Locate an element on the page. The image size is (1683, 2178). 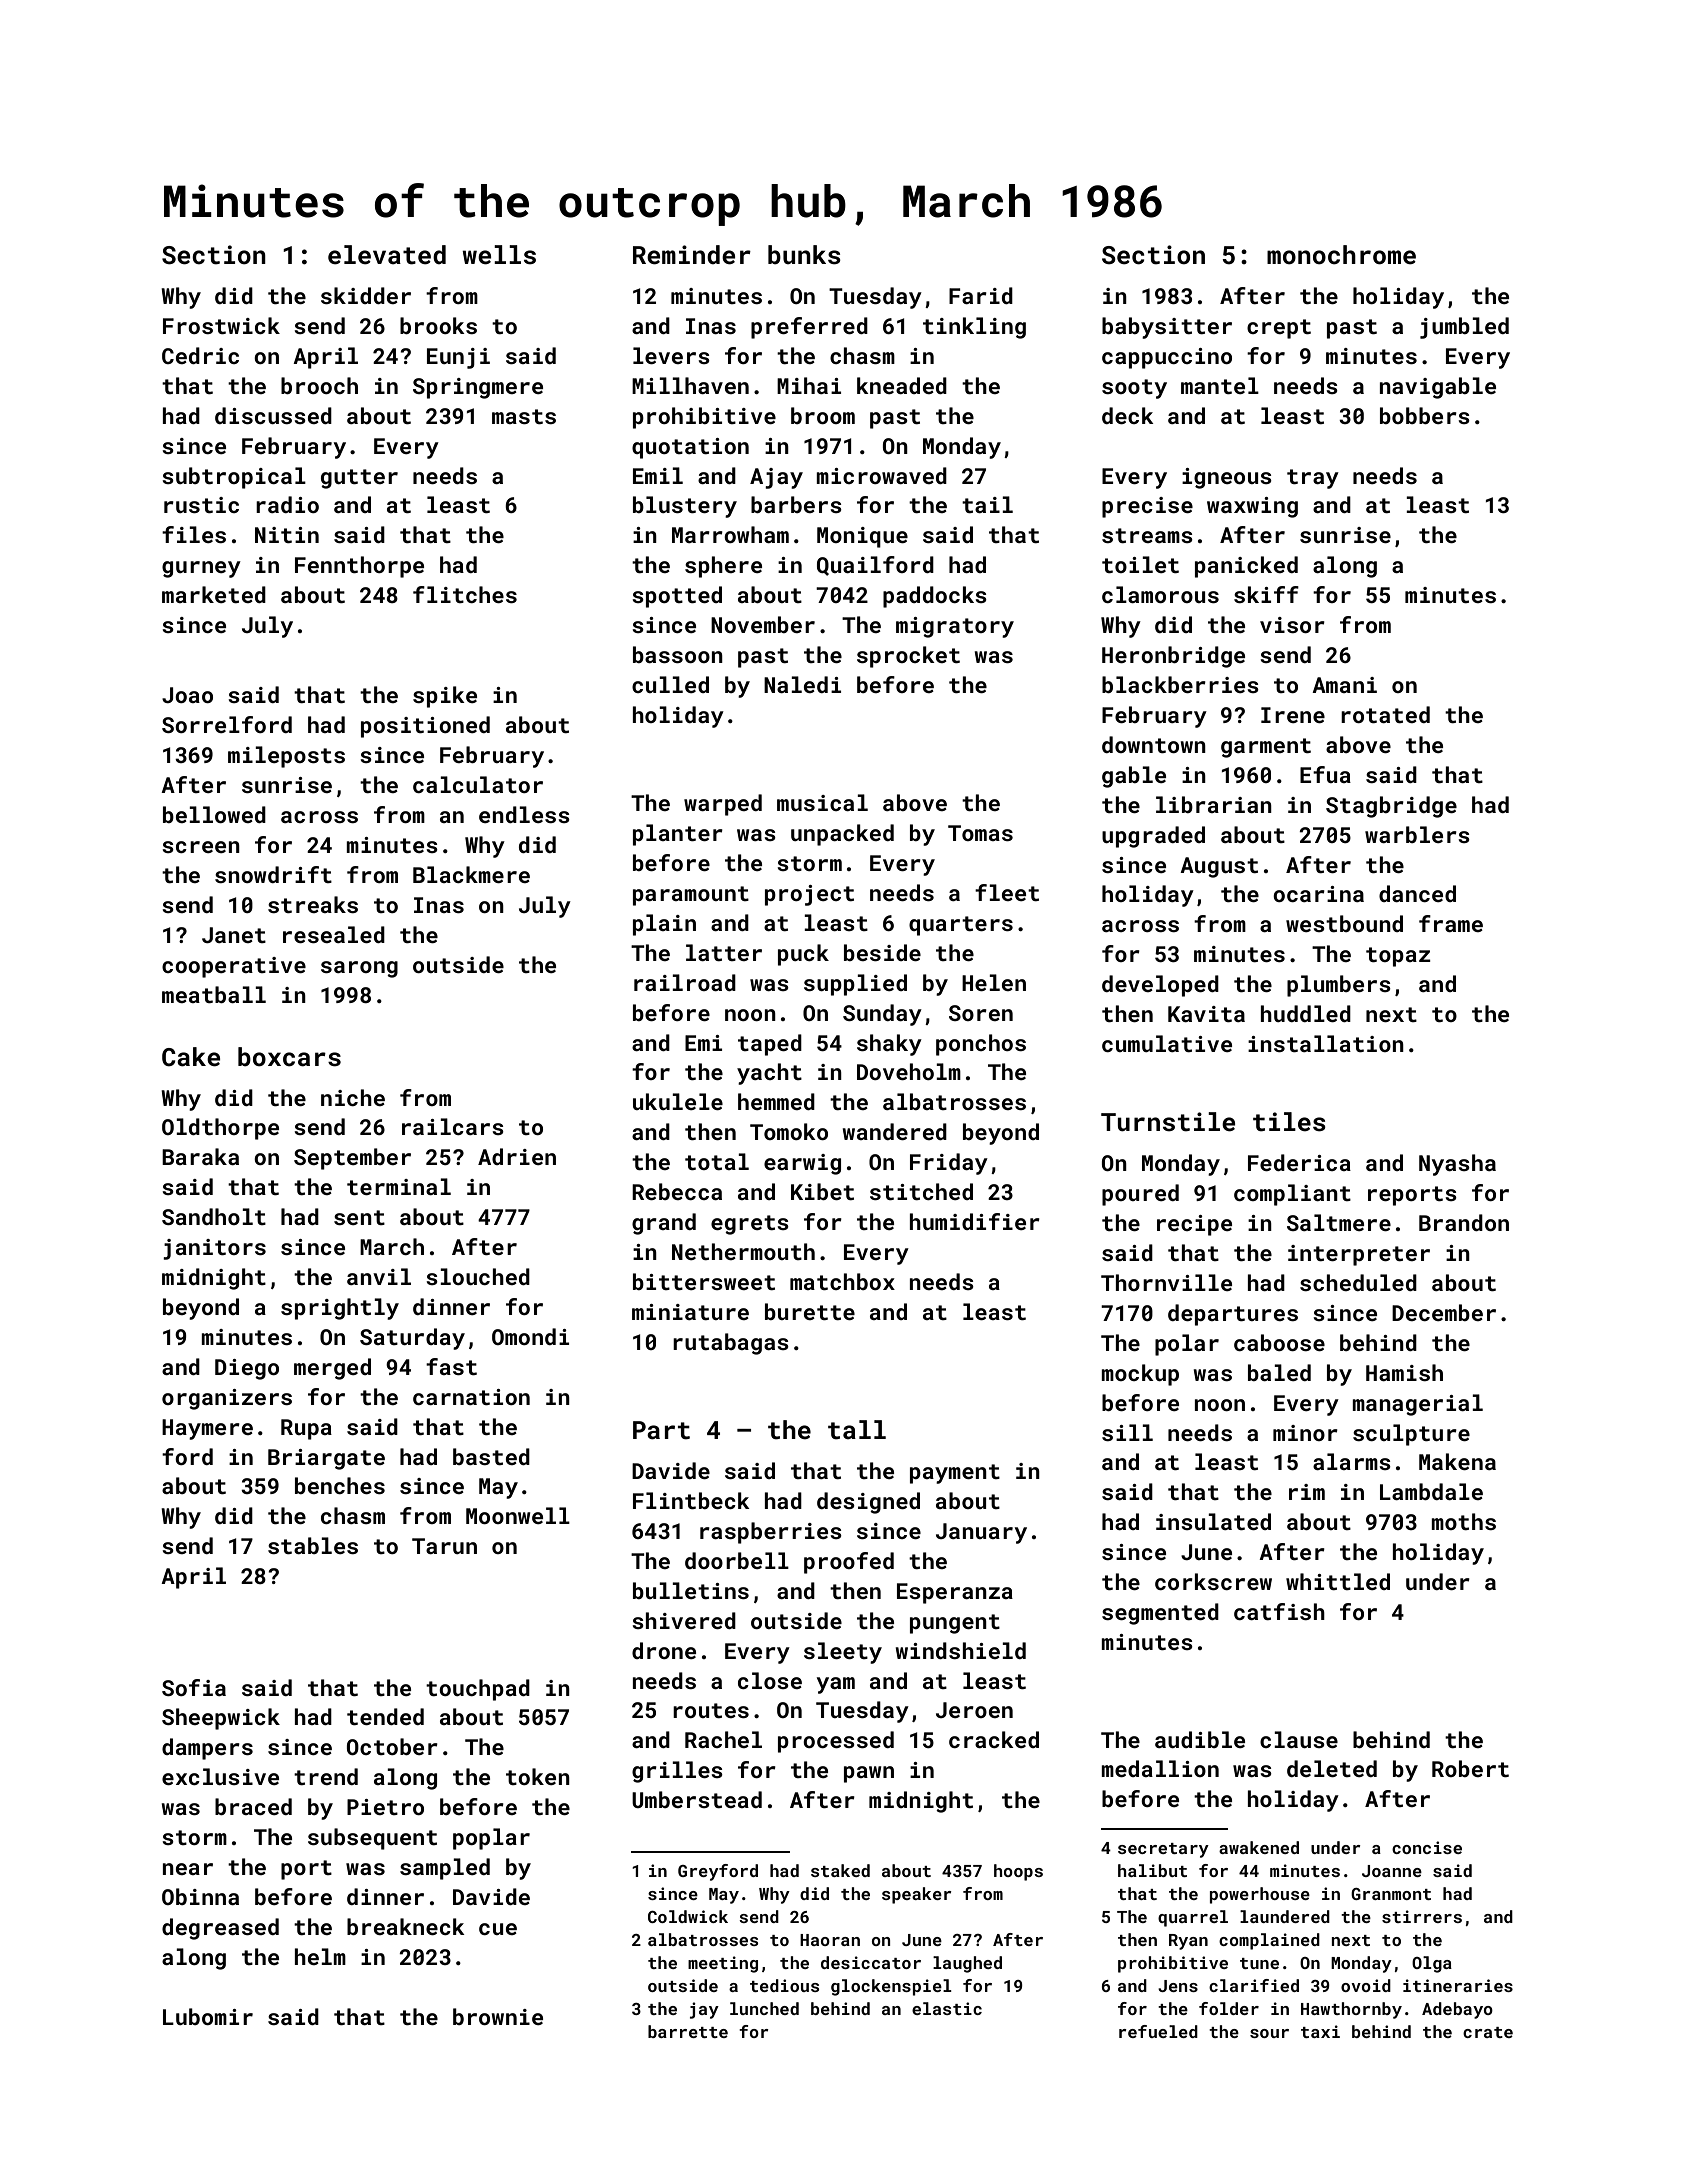
lunched is located at coordinates (764, 2008).
